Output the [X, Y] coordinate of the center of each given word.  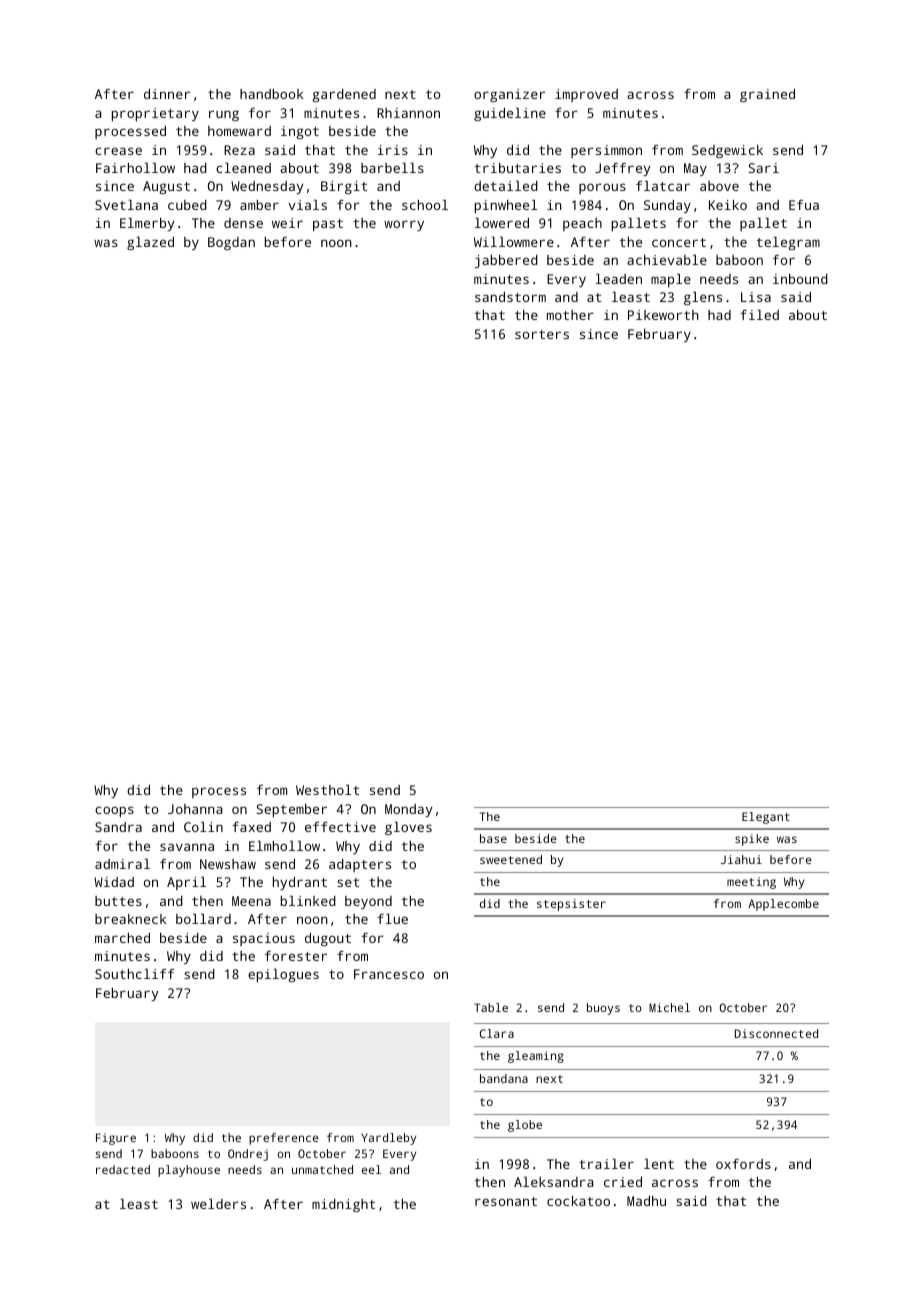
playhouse [189, 1171]
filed [759, 315]
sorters [542, 334]
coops [114, 811]
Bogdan [231, 243]
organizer [509, 95]
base [493, 838]
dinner [167, 94]
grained [767, 95]
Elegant [766, 818]
